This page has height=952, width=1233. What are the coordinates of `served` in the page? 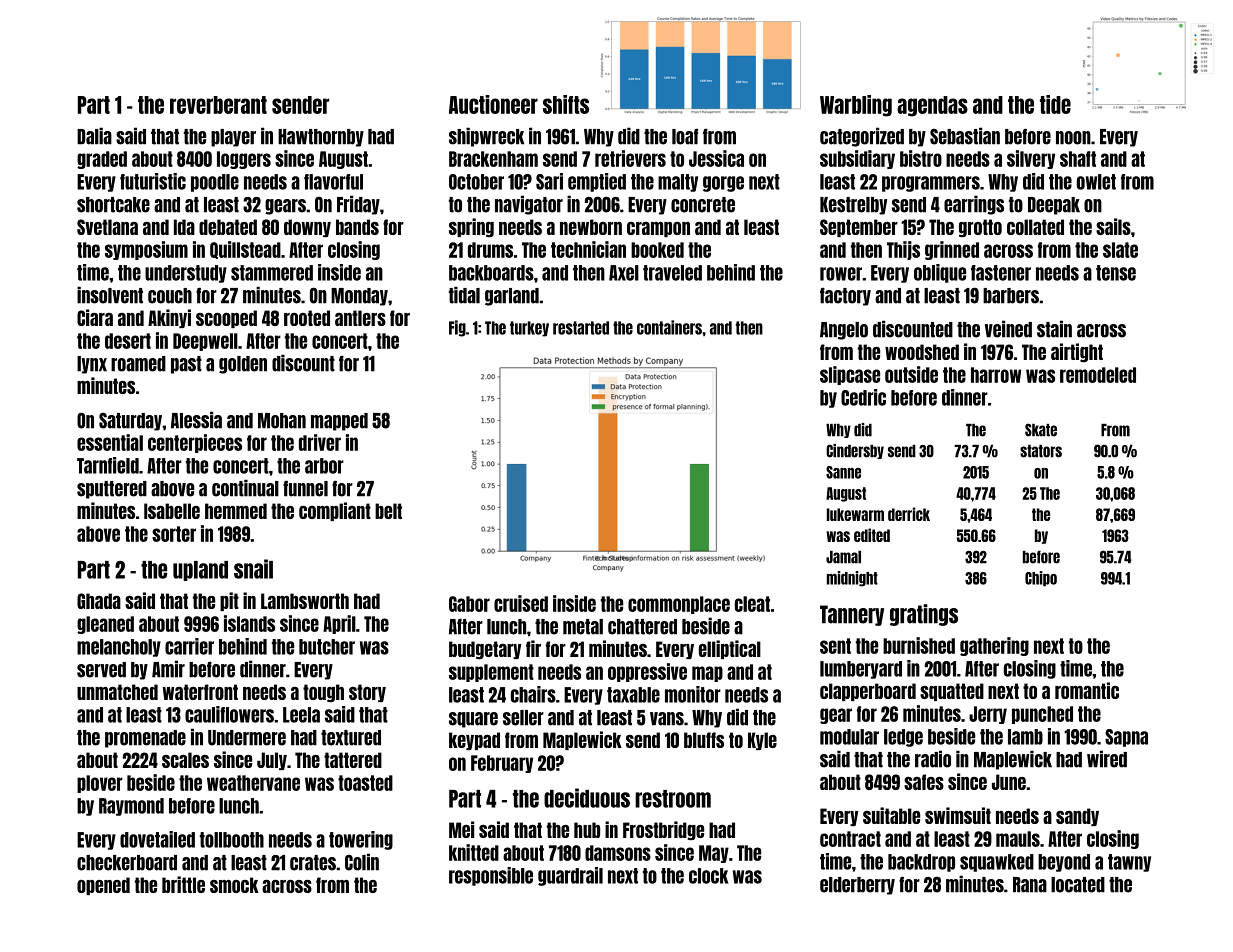 It's located at (101, 670).
